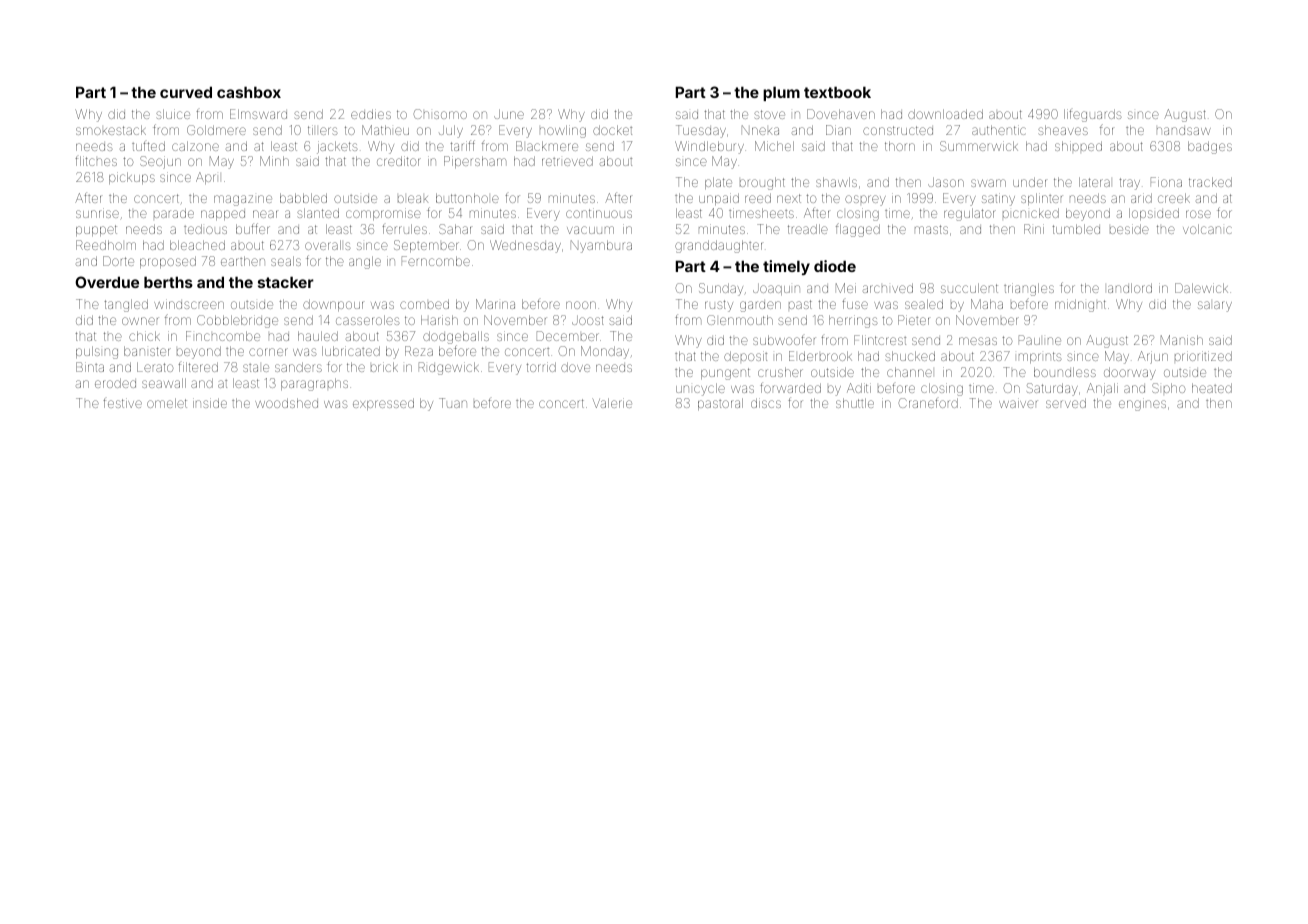  What do you see at coordinates (383, 404) in the screenshot?
I see `expressed` at bounding box center [383, 404].
